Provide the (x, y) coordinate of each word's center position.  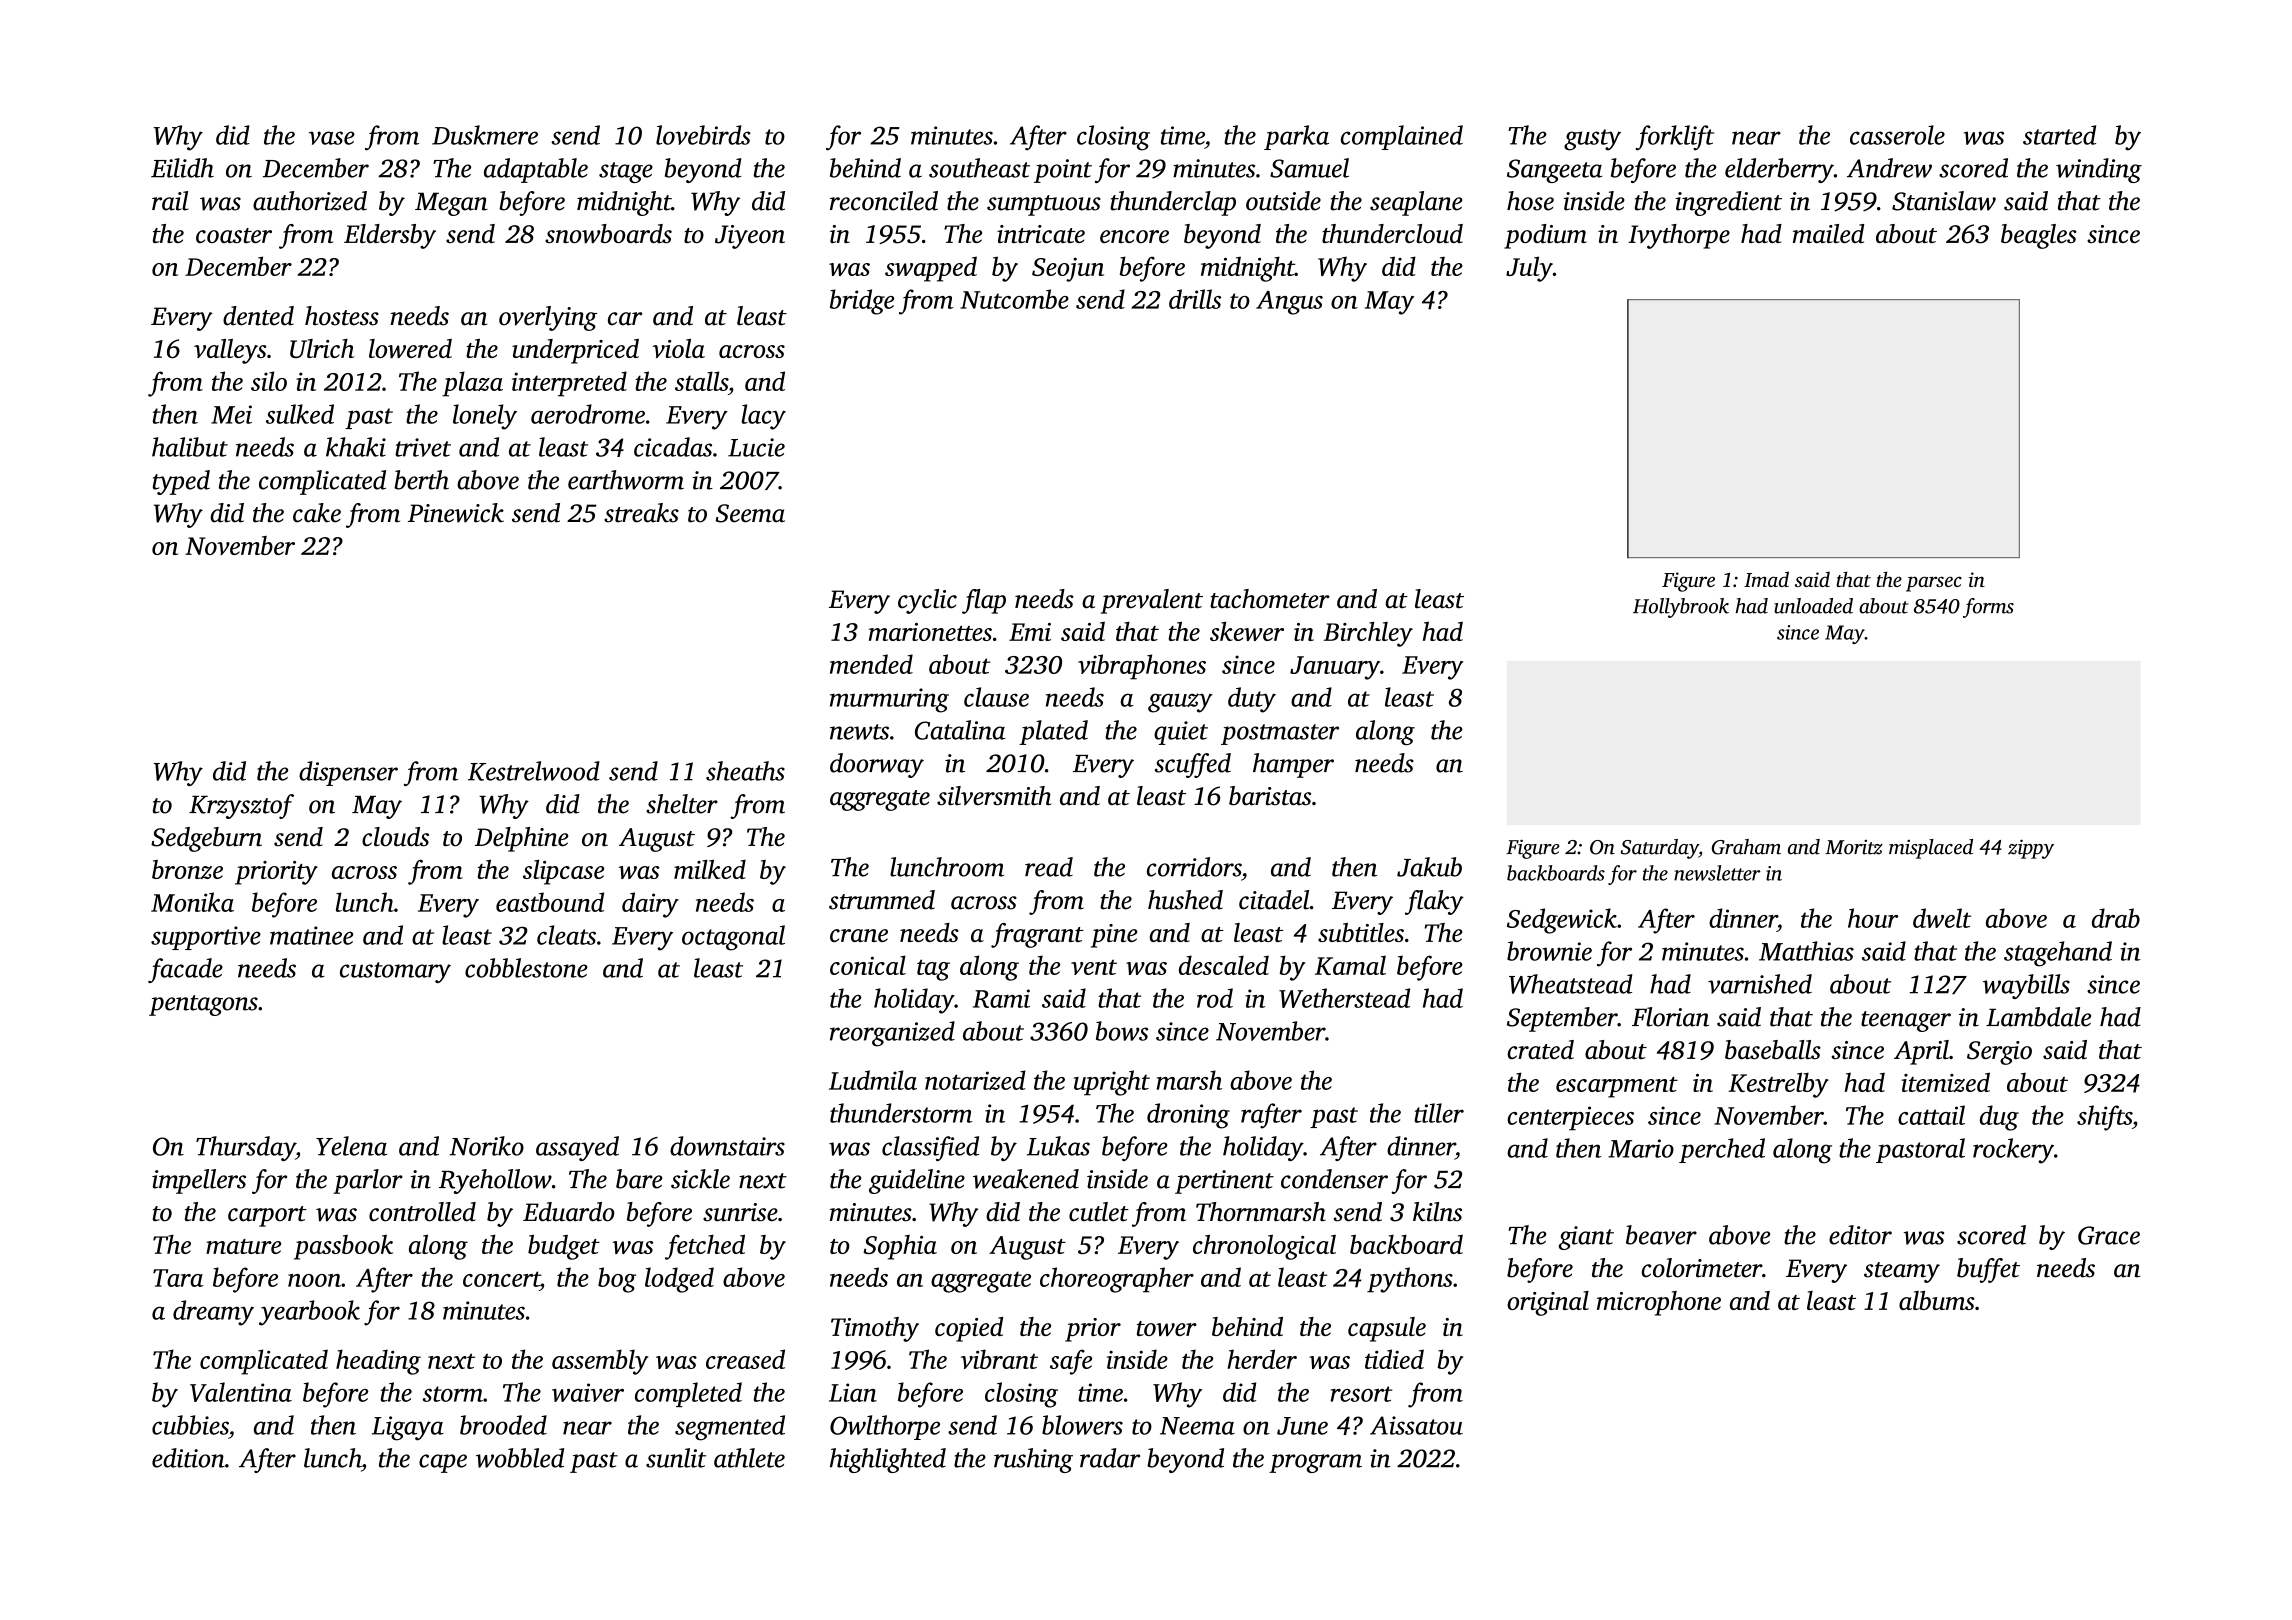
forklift (1675, 138)
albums (1937, 1300)
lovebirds (703, 135)
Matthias (1806, 951)
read (1049, 867)
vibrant (999, 1359)
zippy (2031, 849)
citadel (1274, 900)
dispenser (348, 773)
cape (443, 1463)
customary (395, 972)
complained (1402, 137)
